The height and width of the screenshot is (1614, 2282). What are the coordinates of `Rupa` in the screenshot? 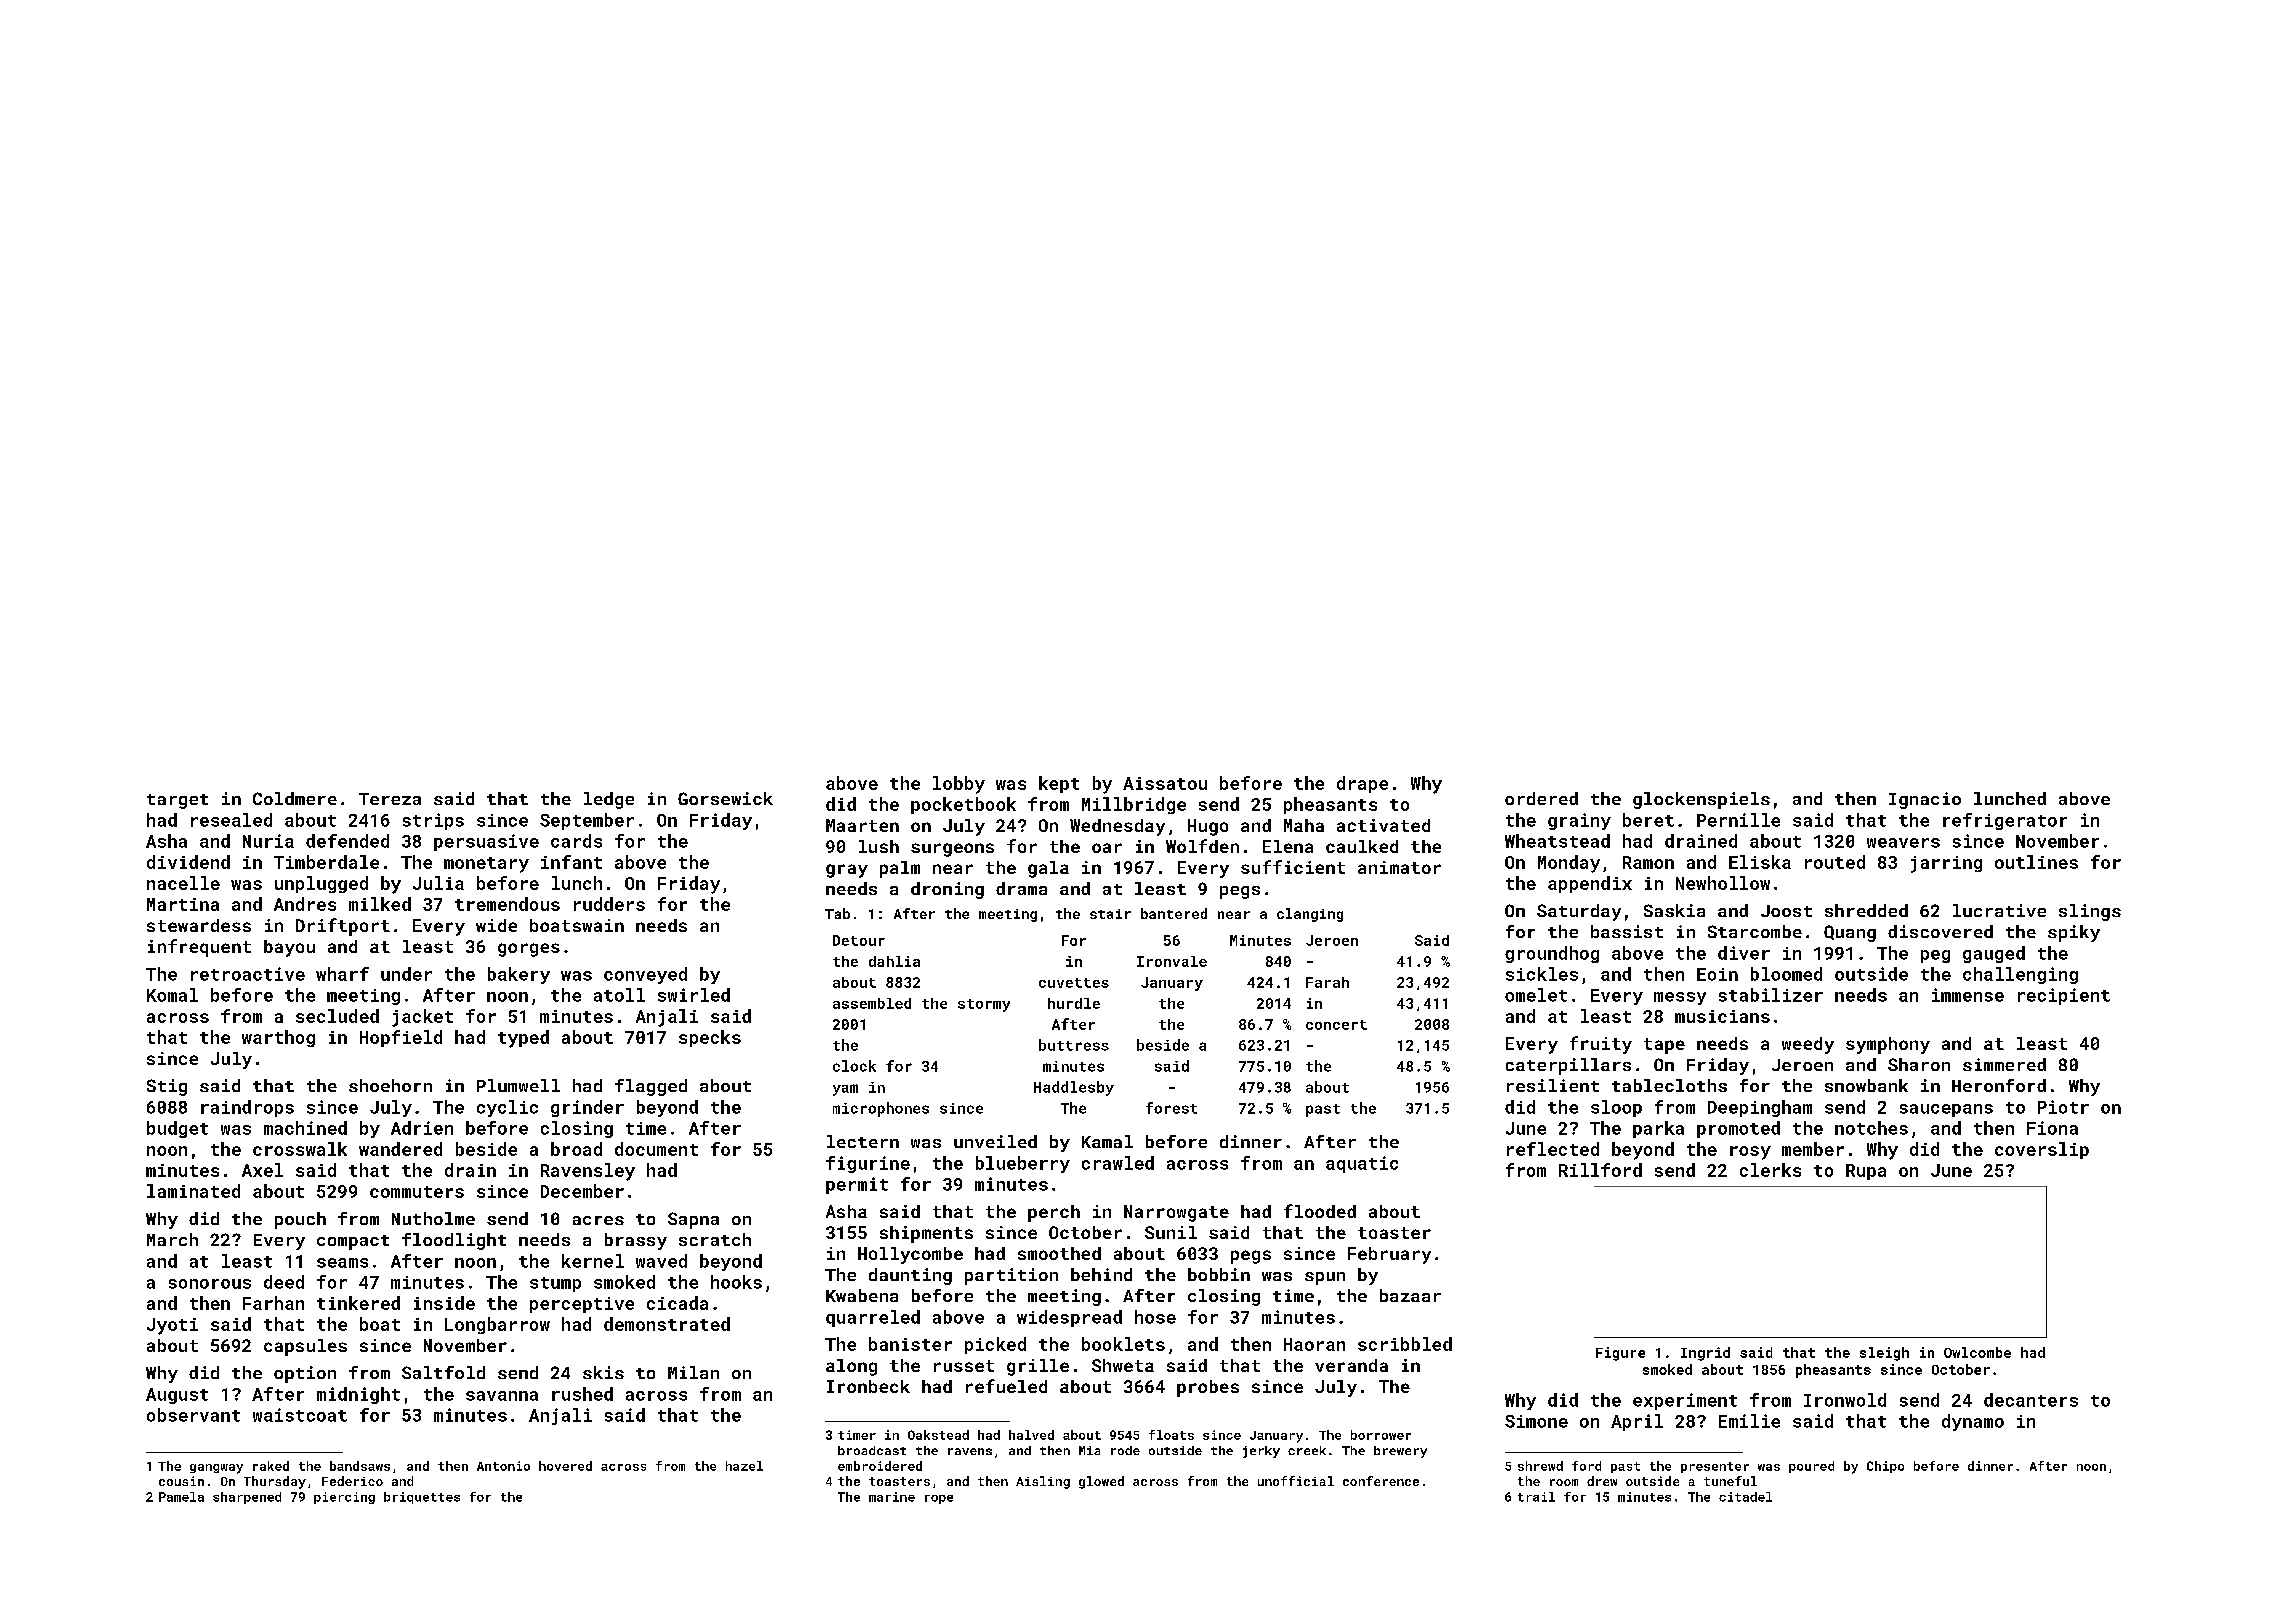 It's located at (1866, 1172).
